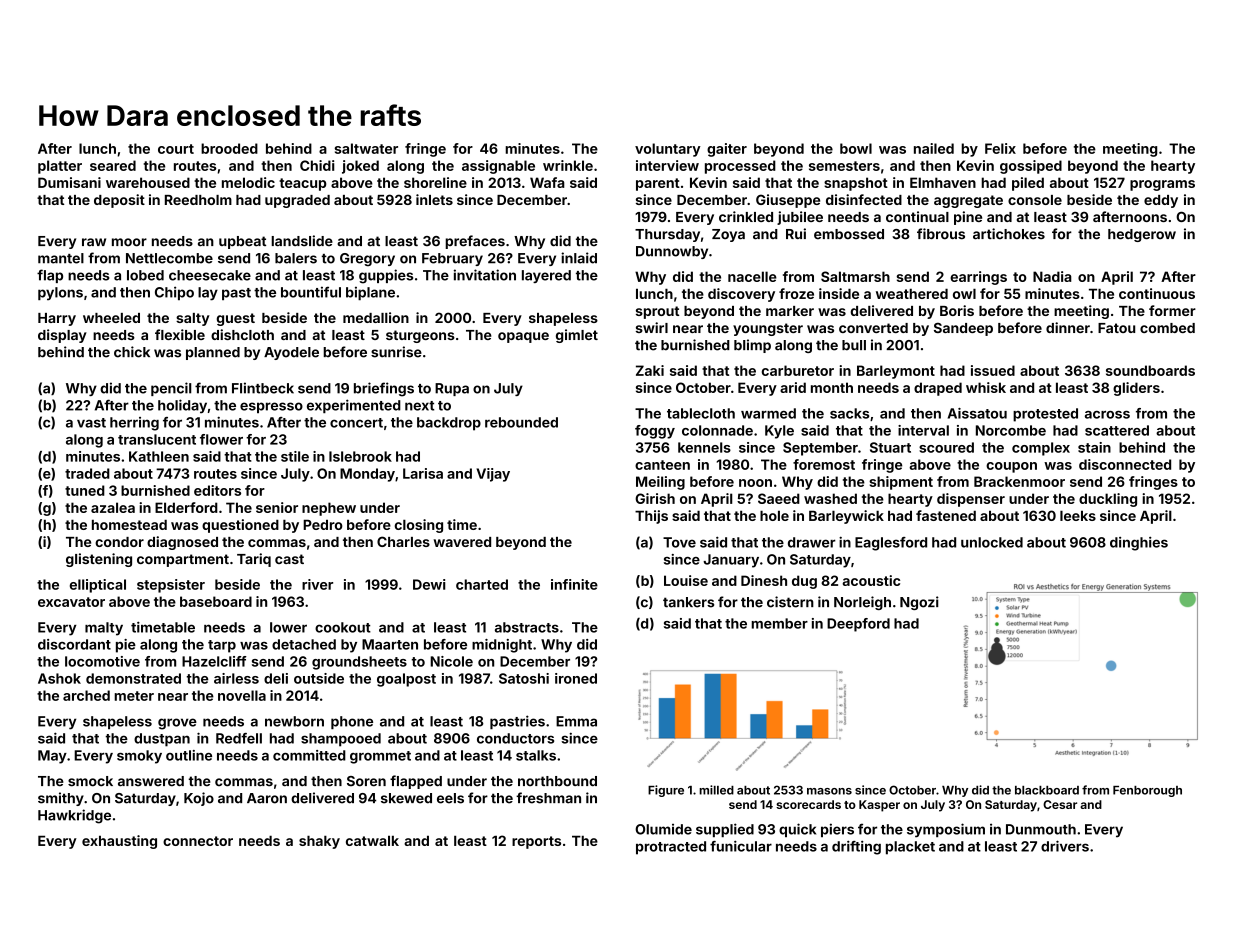 The image size is (1233, 952). Describe the element at coordinates (74, 644) in the document. I see `discordant` at that location.
